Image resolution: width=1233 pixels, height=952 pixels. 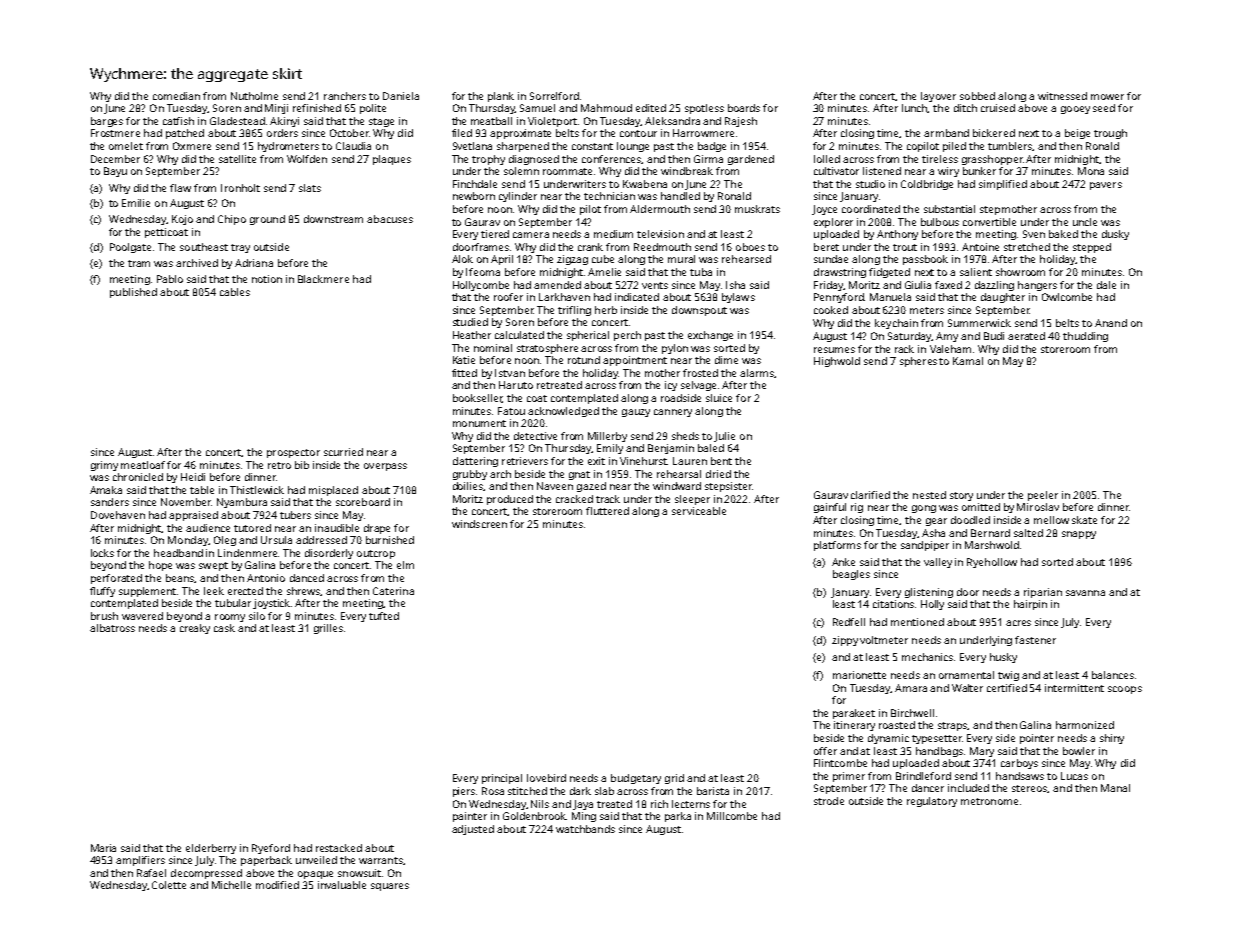 What do you see at coordinates (176, 96) in the document?
I see `comedian` at bounding box center [176, 96].
